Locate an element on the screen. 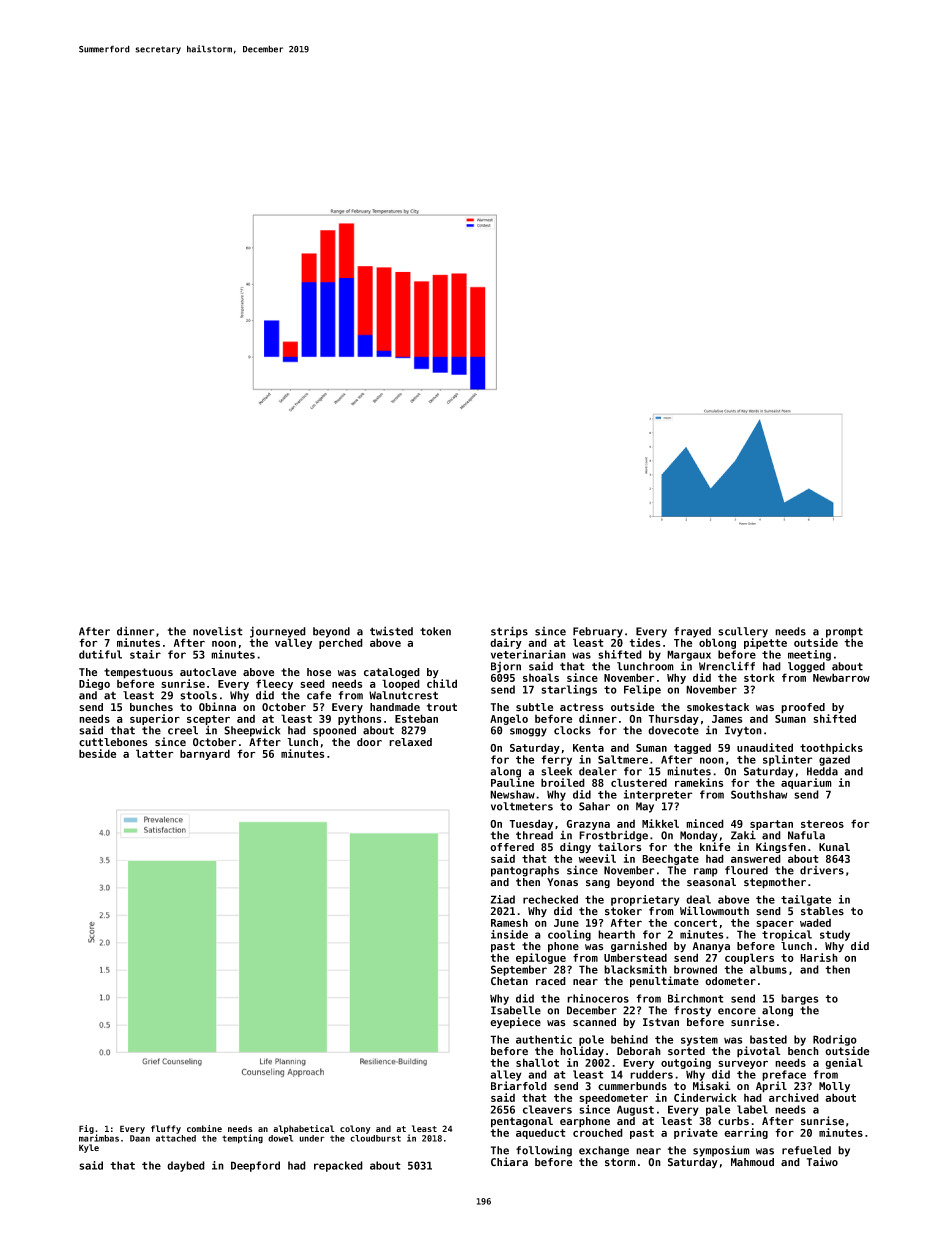 This screenshot has height=1233, width=952. alphabetical is located at coordinates (304, 1129).
